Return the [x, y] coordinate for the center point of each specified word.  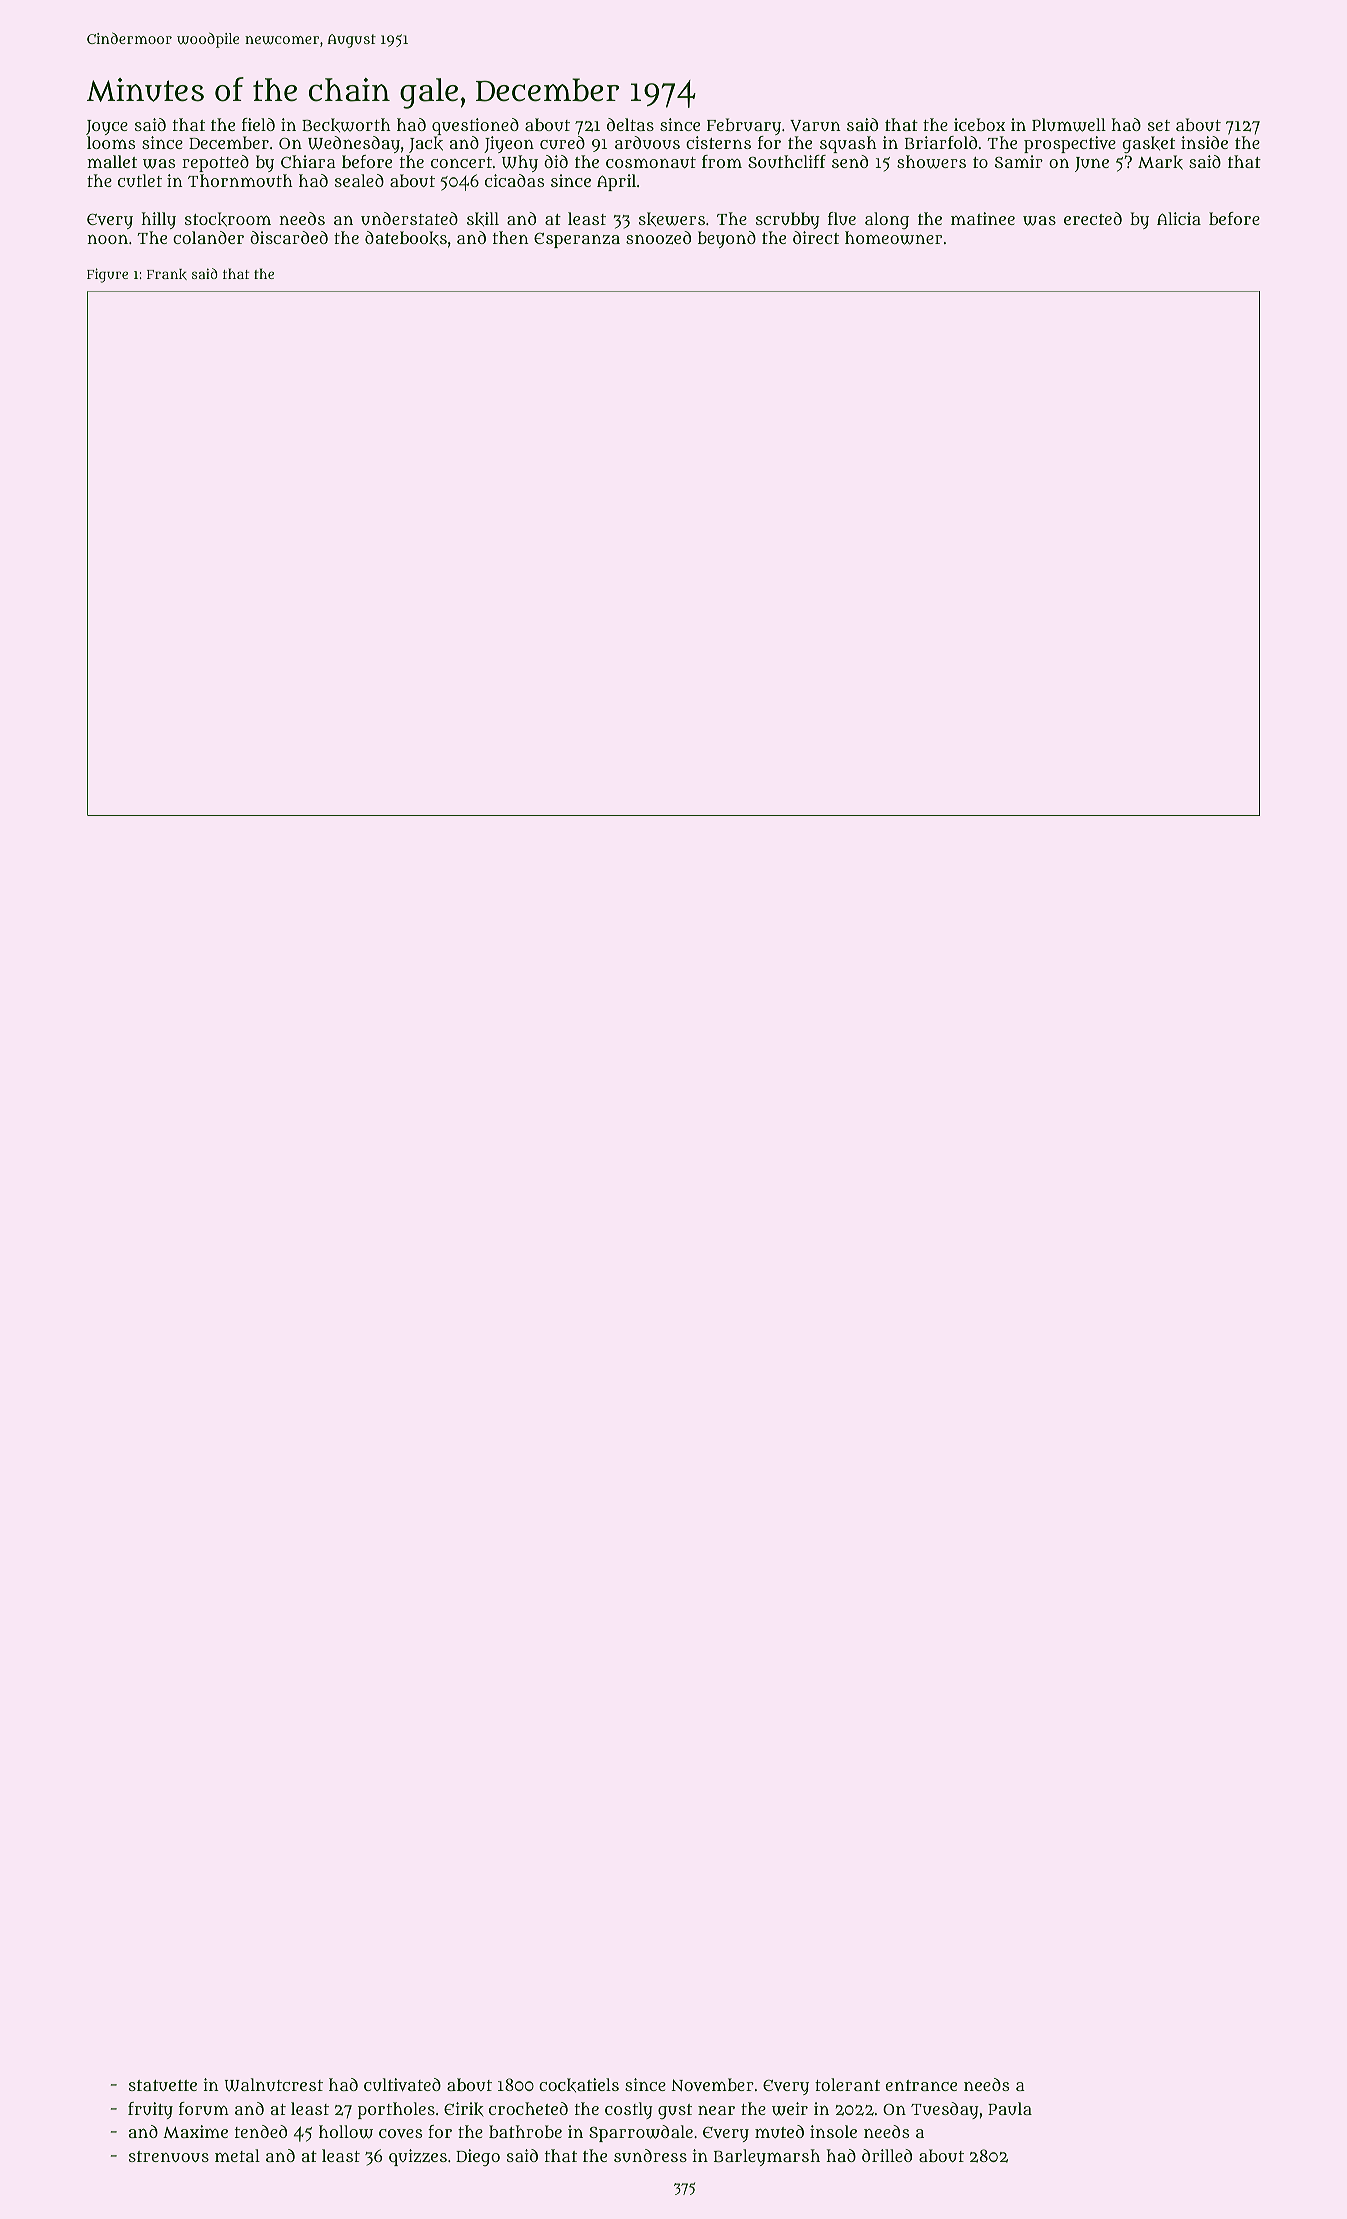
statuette [163, 2085]
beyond [727, 239]
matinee [983, 218]
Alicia [1179, 218]
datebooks [406, 238]
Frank [167, 274]
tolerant [847, 2084]
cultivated [402, 2084]
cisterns [718, 142]
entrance [921, 2085]
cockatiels [579, 2085]
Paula [1010, 2108]
